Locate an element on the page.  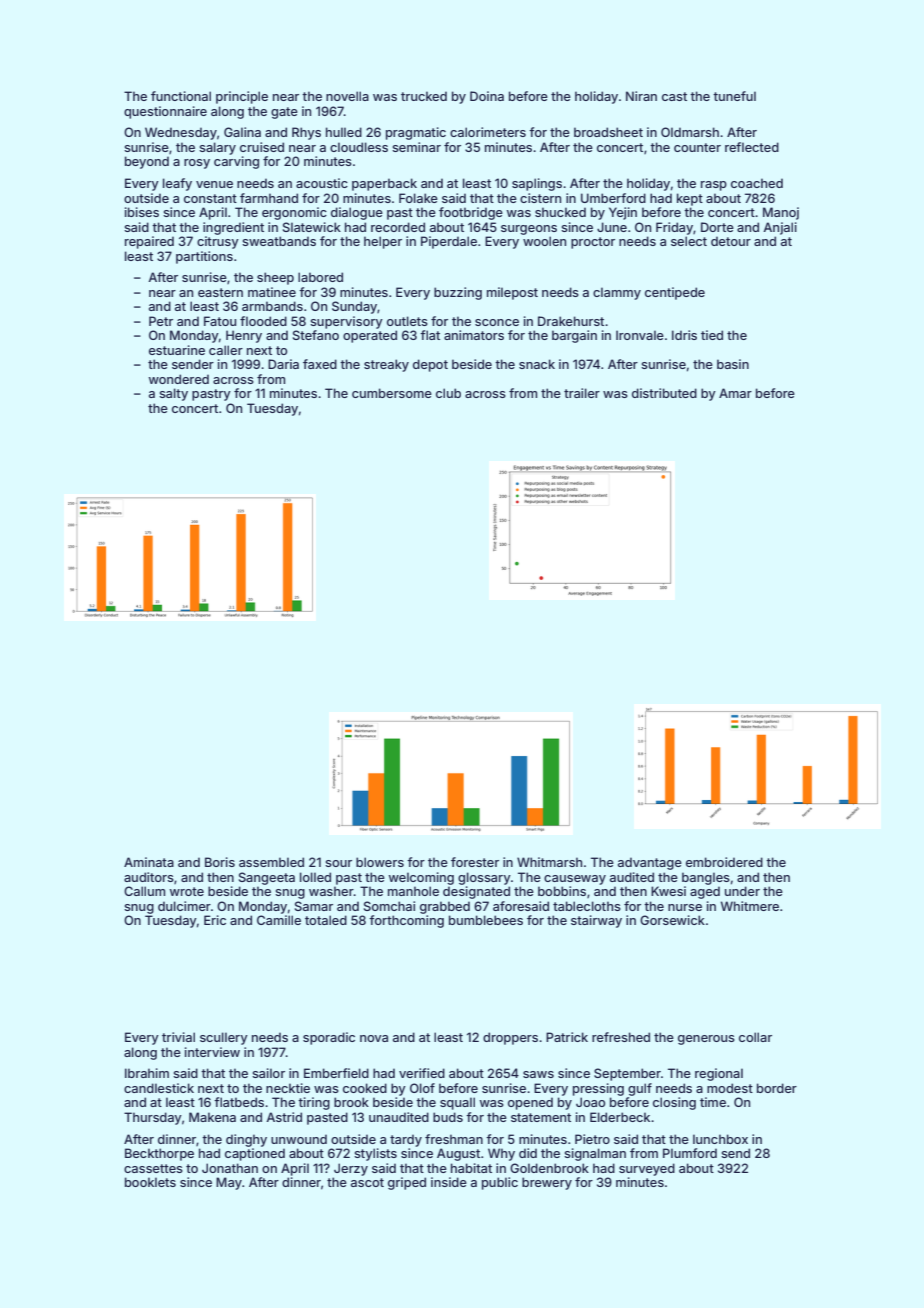
embroidered is located at coordinates (724, 862).
